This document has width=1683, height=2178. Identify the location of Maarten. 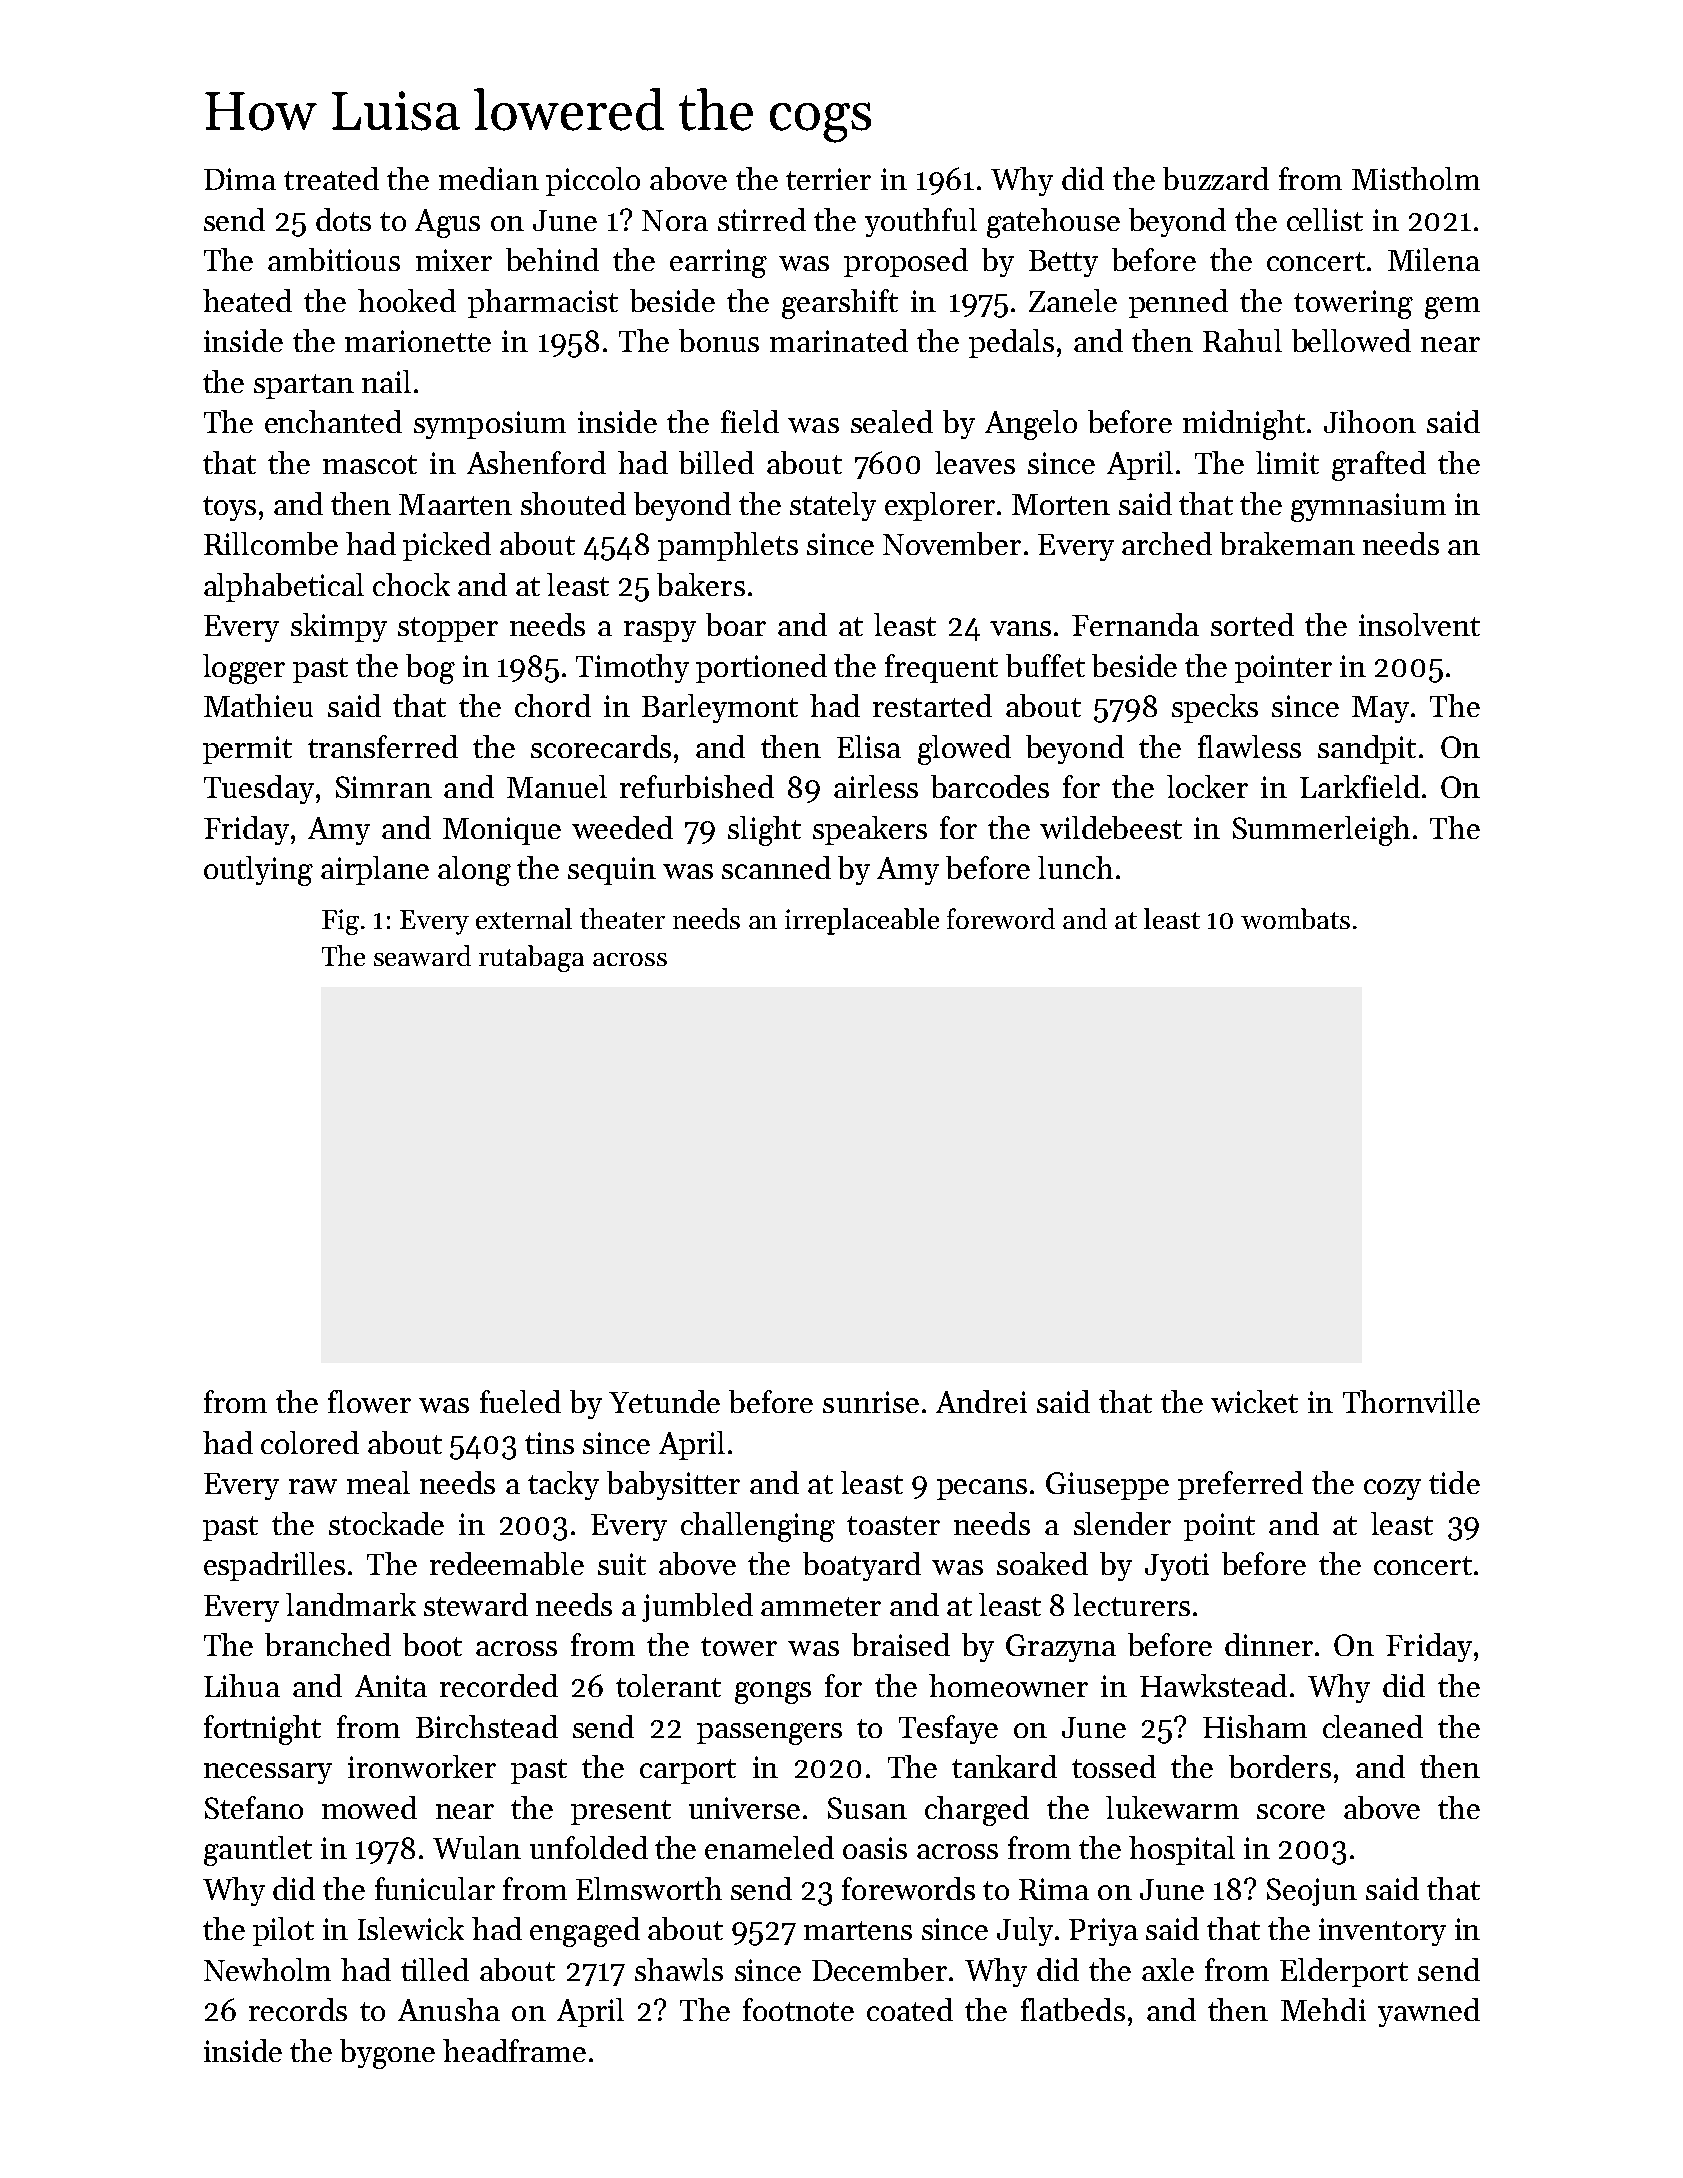
(455, 504).
